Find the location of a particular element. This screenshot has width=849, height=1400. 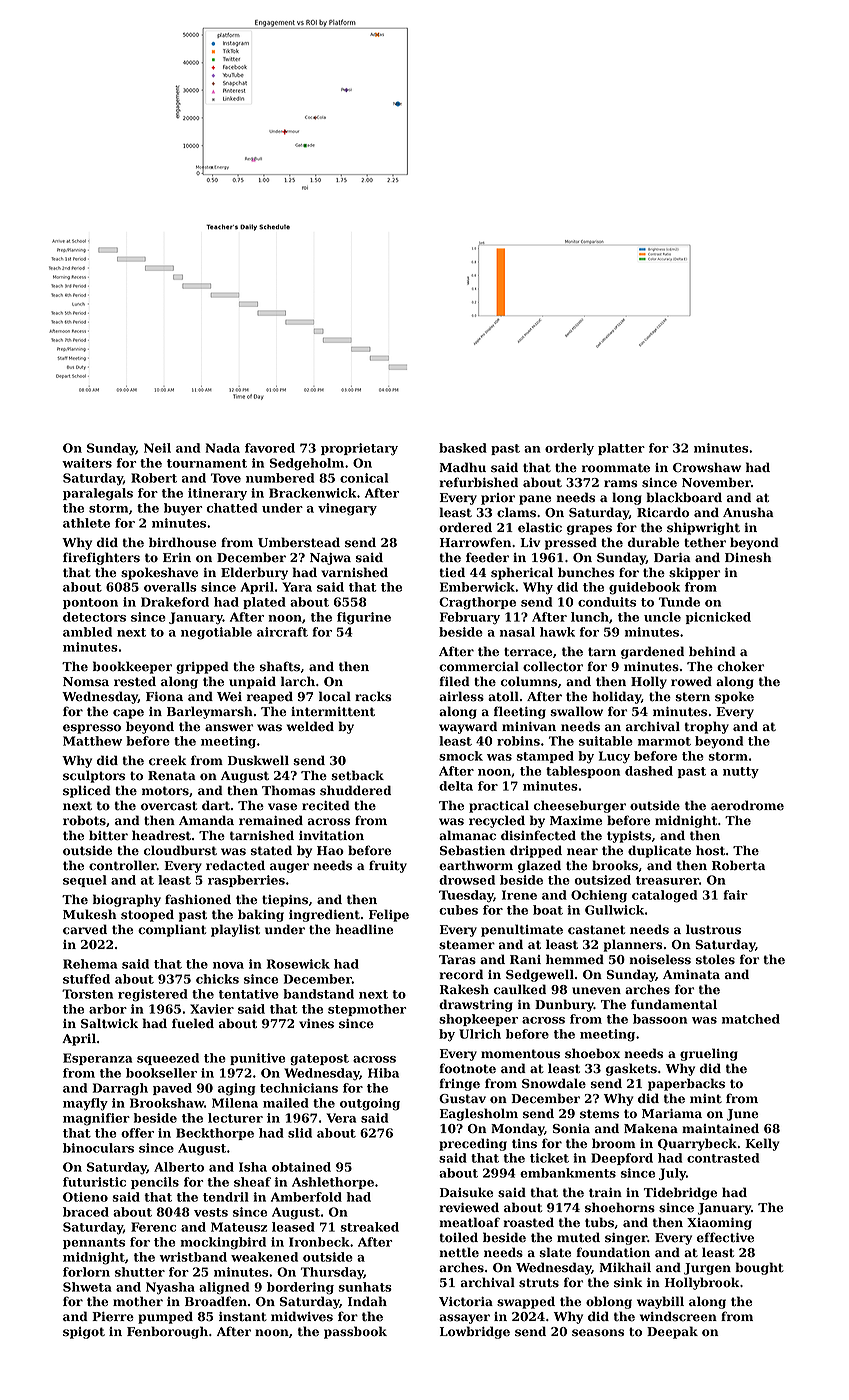

Hao is located at coordinates (330, 851).
